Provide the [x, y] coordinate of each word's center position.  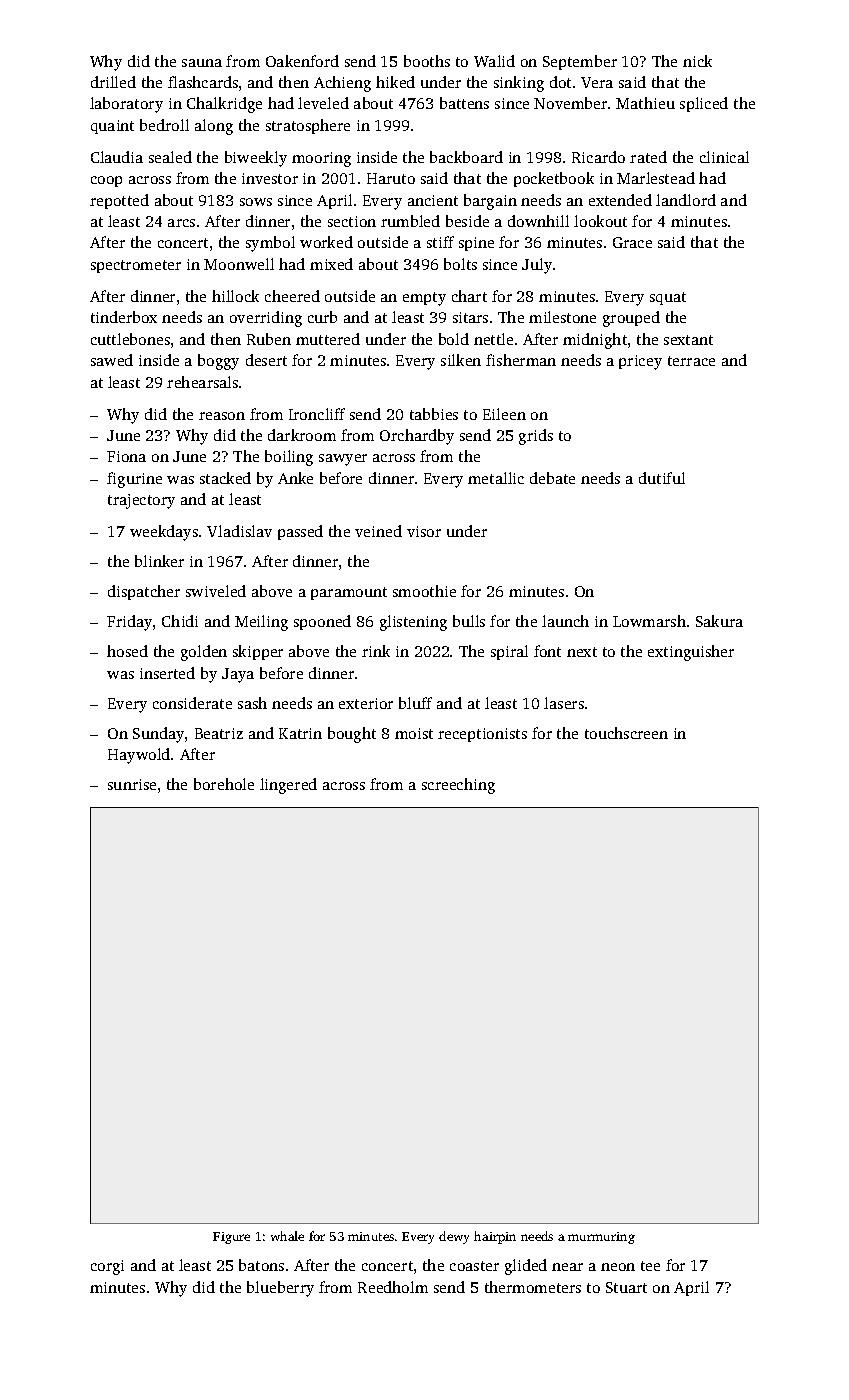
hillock [235, 296]
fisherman [521, 360]
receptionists [482, 735]
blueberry [280, 1289]
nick [697, 61]
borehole [224, 784]
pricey [640, 362]
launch [565, 621]
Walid [494, 61]
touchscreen [626, 733]
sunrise [132, 784]
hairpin [495, 1237]
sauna [202, 63]
